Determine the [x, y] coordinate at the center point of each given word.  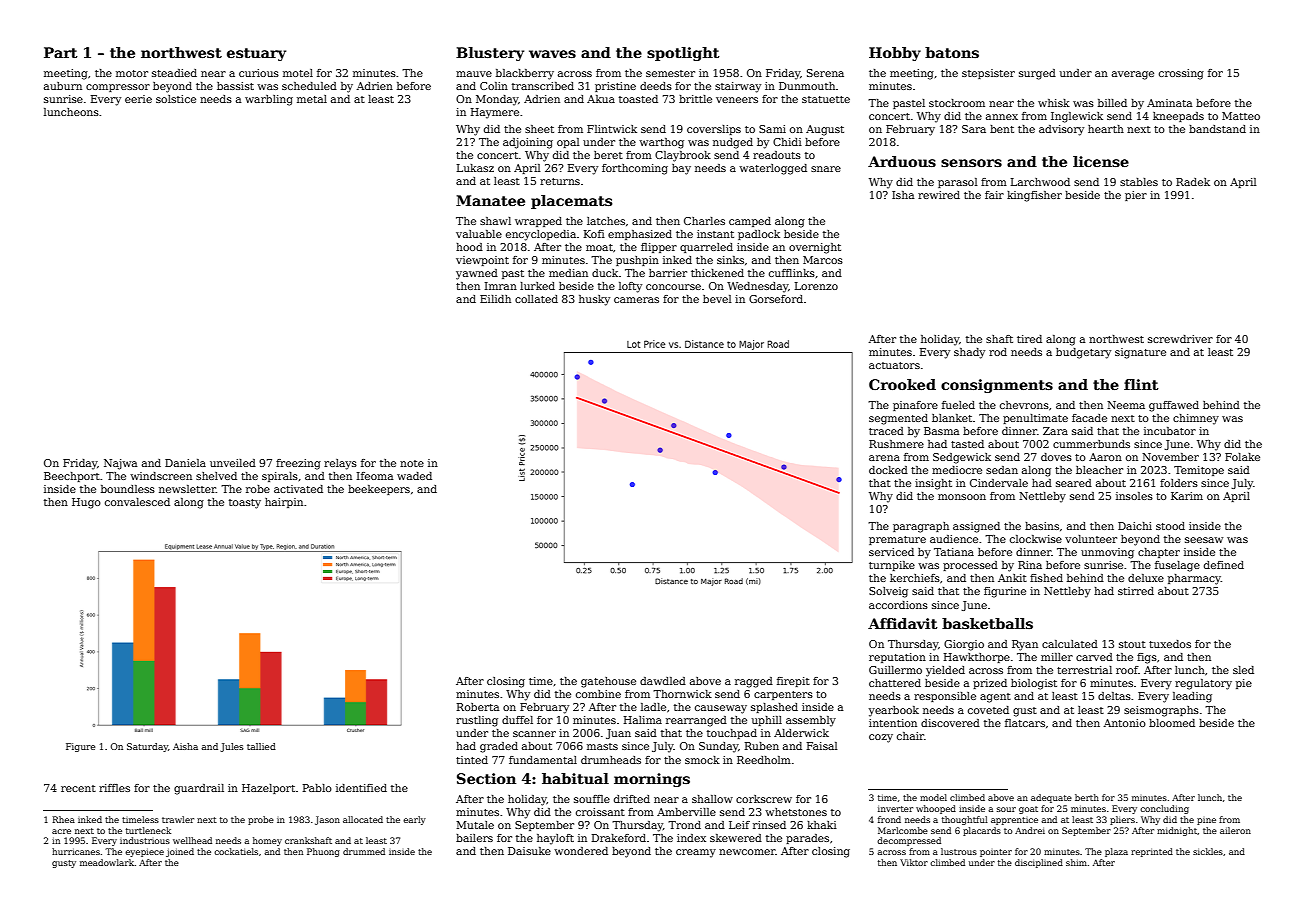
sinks [730, 260]
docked [888, 470]
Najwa [120, 464]
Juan [618, 734]
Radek [1193, 182]
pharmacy [1194, 579]
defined [1224, 565]
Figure [80, 747]
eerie [138, 99]
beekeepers [379, 490]
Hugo [86, 503]
